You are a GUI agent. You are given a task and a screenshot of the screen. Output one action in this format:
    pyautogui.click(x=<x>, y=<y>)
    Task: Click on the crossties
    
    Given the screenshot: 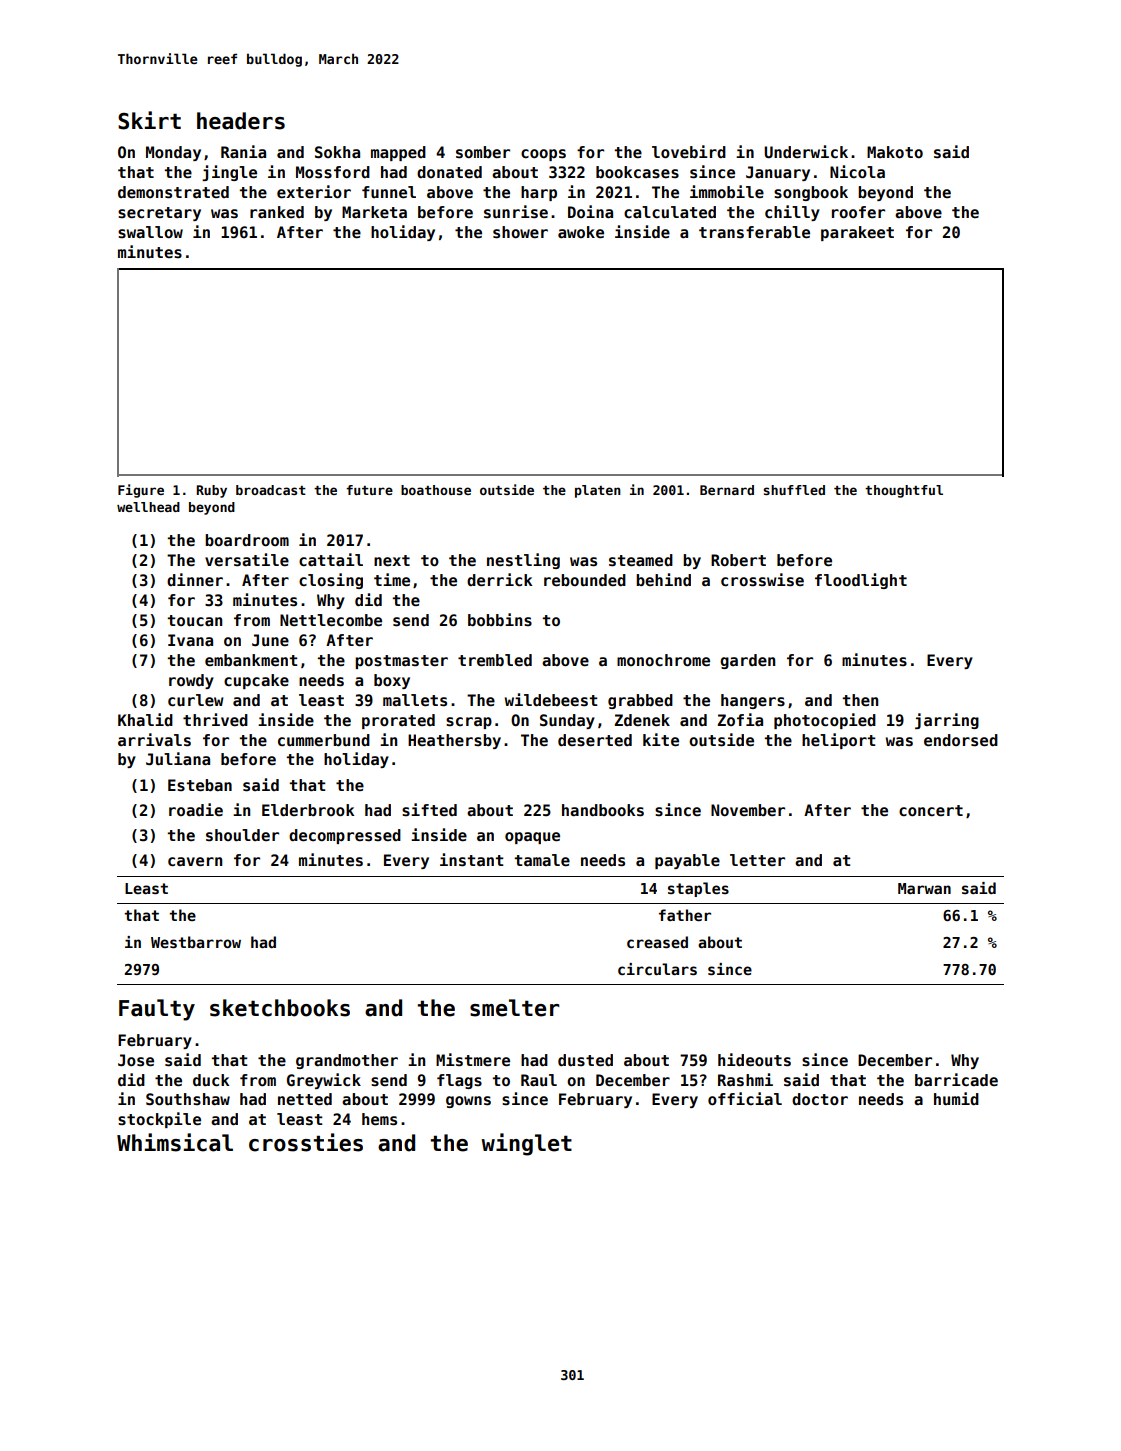 What is the action you would take?
    pyautogui.click(x=306, y=1142)
